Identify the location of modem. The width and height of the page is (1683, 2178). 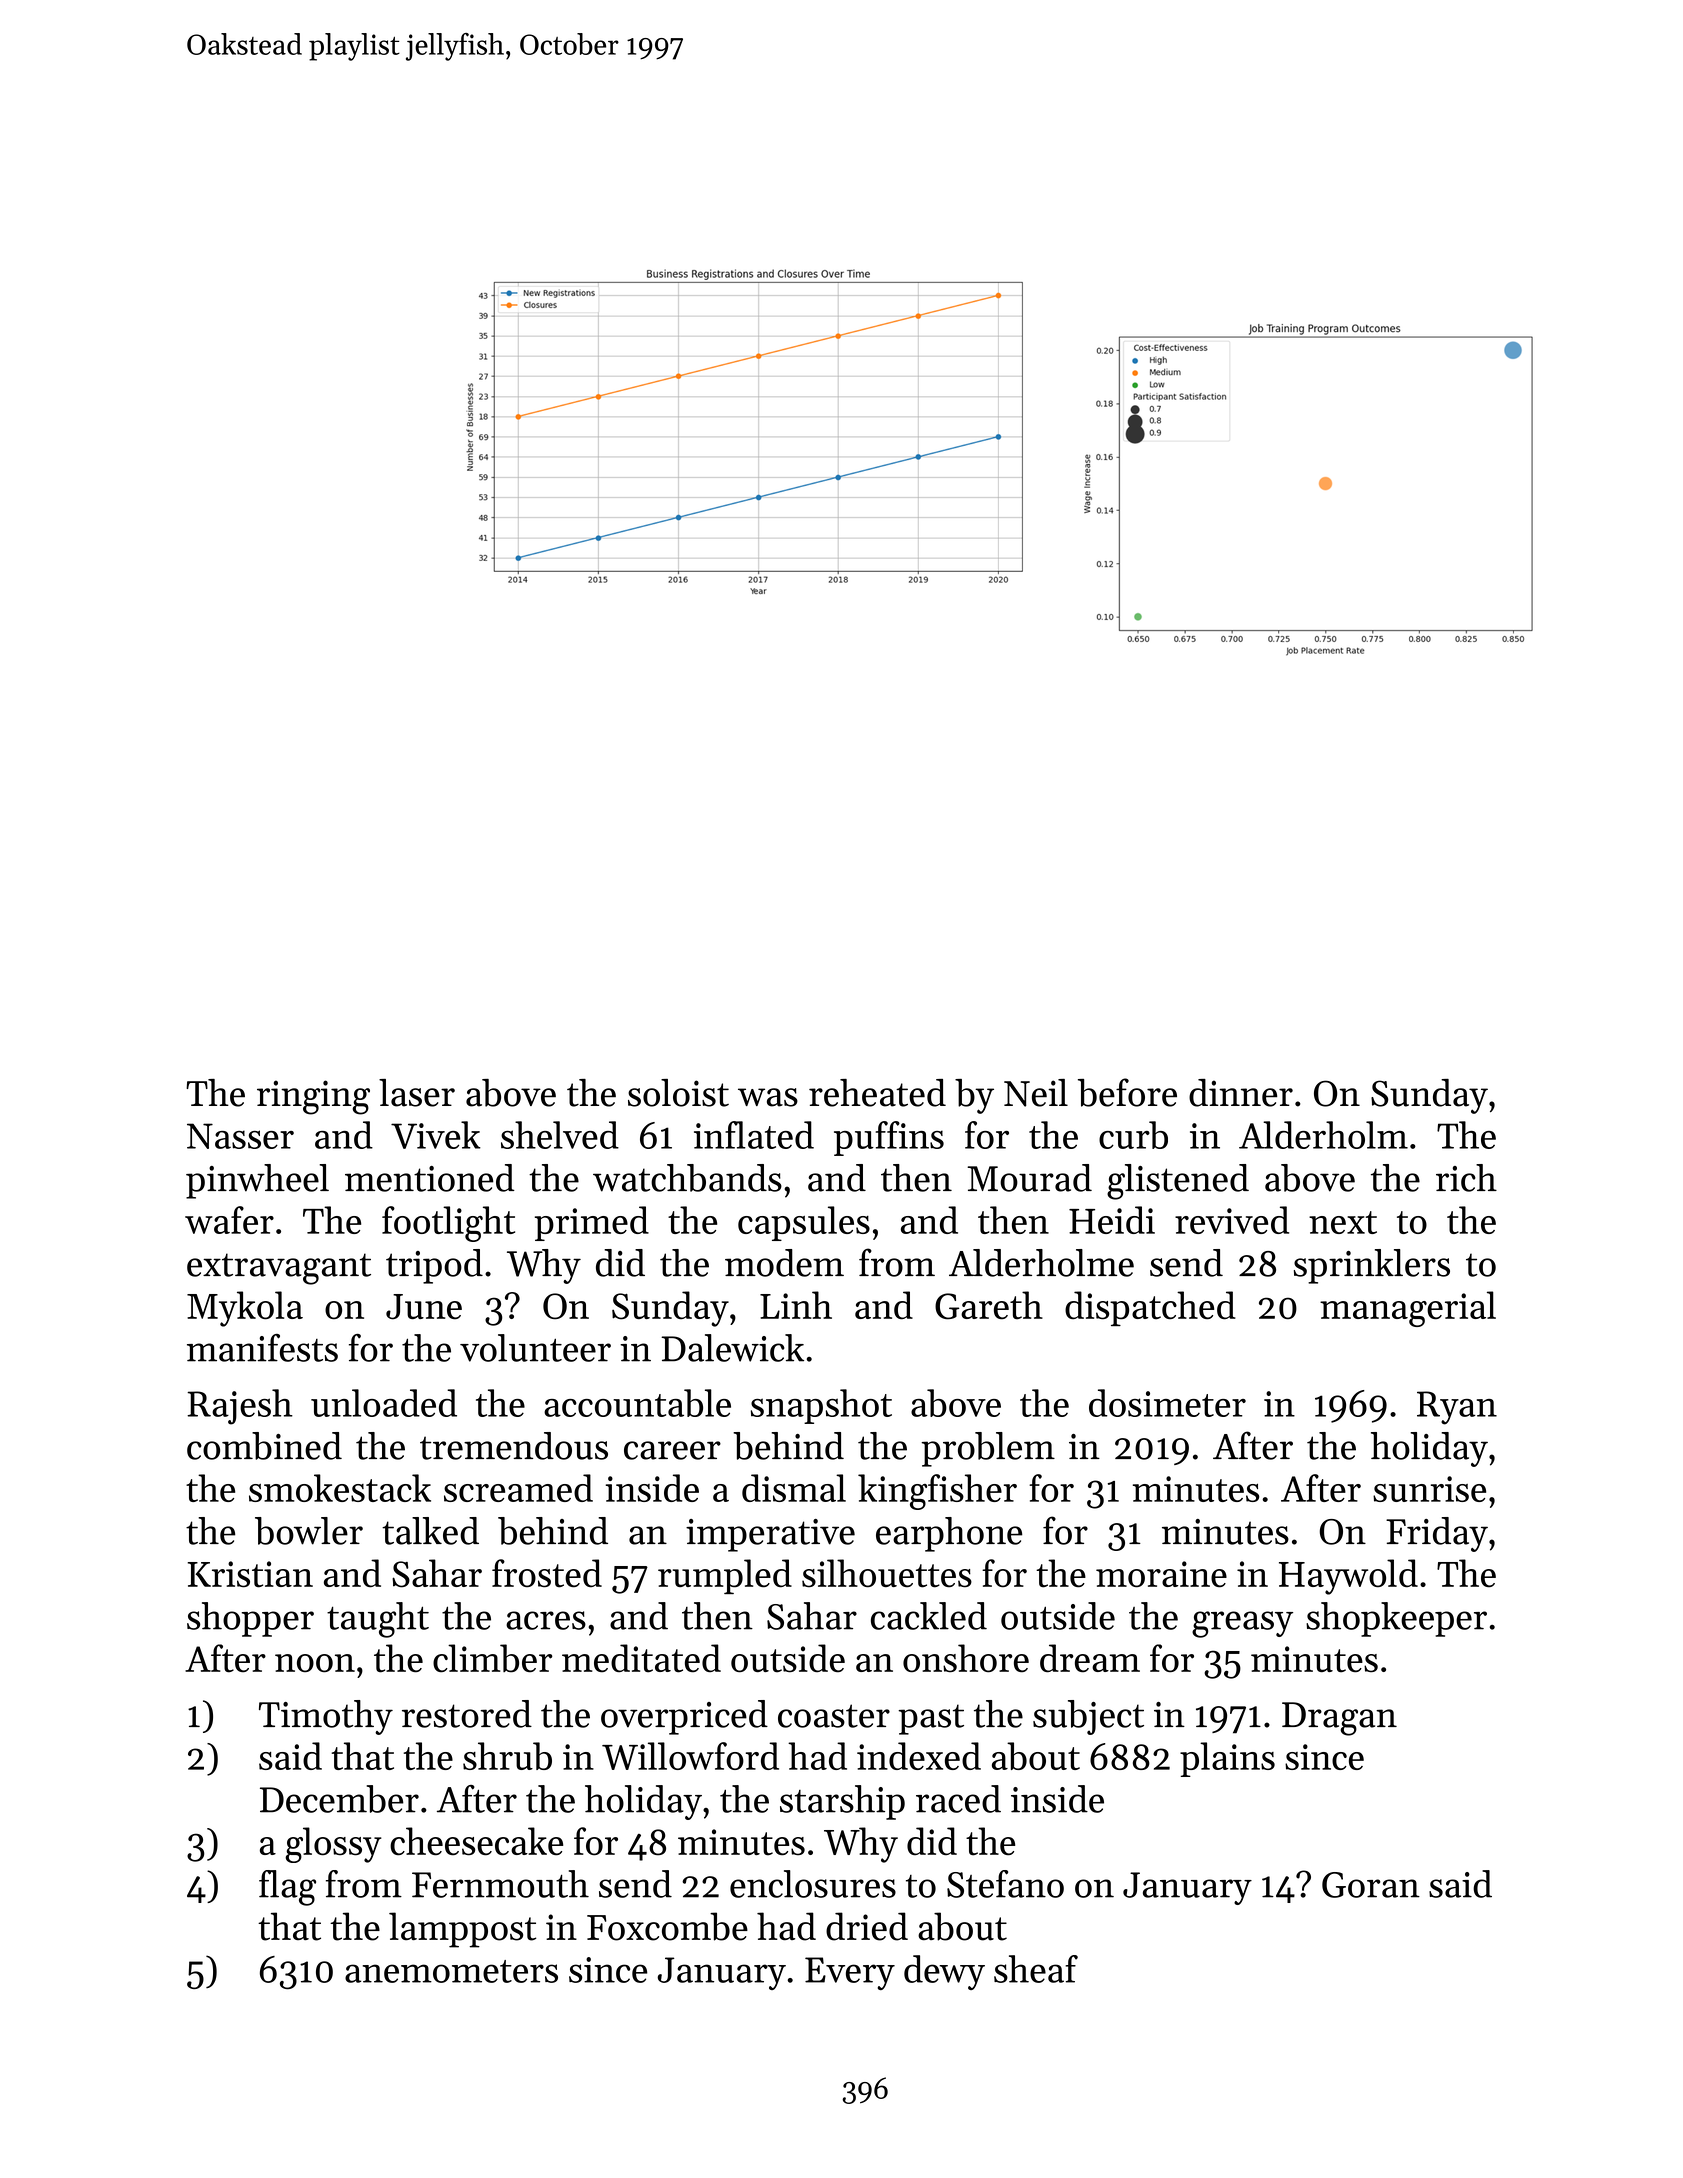
(784, 1263).
